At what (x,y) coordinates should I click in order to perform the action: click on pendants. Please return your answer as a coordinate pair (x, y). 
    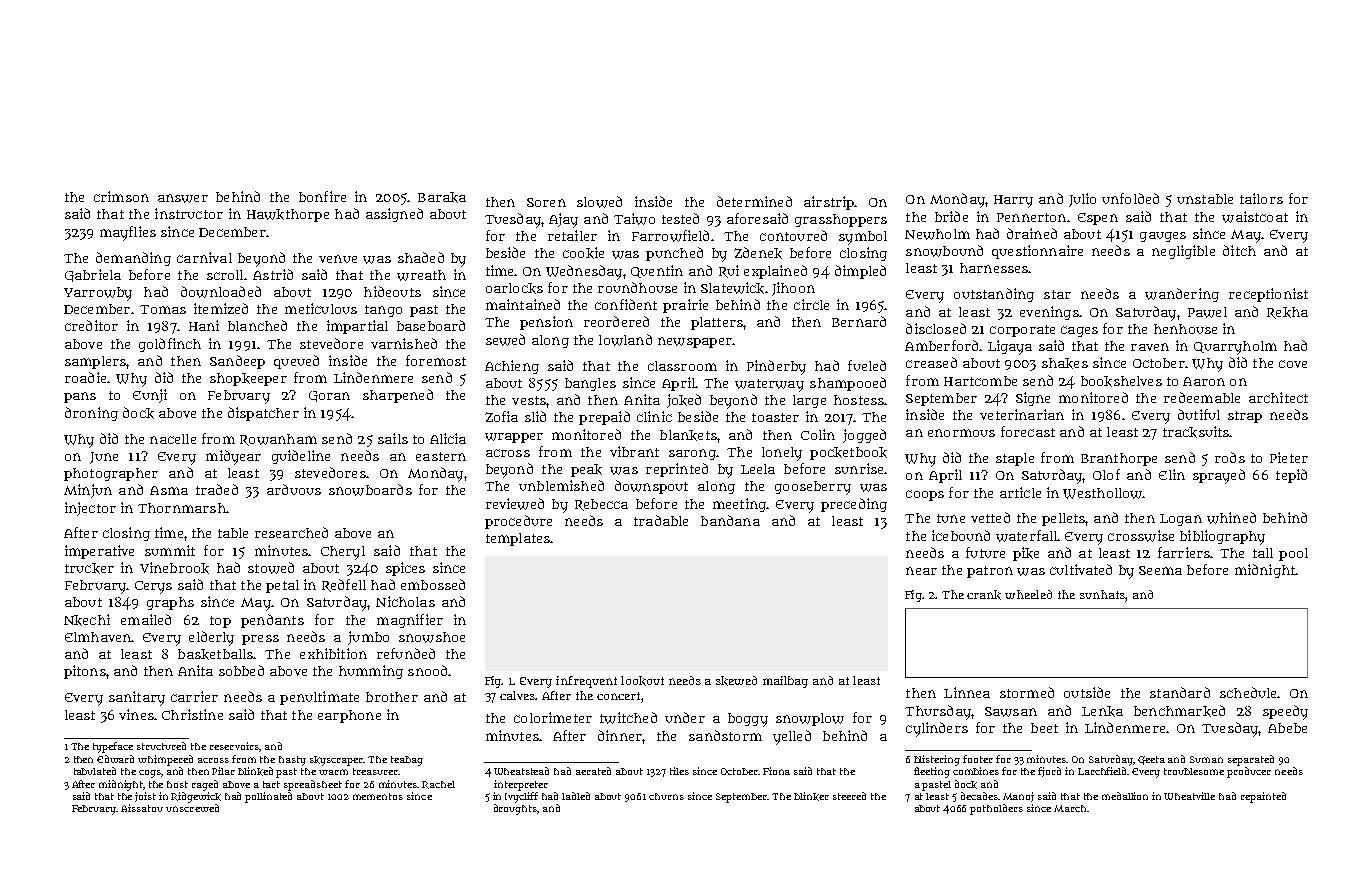
    Looking at the image, I should click on (272, 621).
